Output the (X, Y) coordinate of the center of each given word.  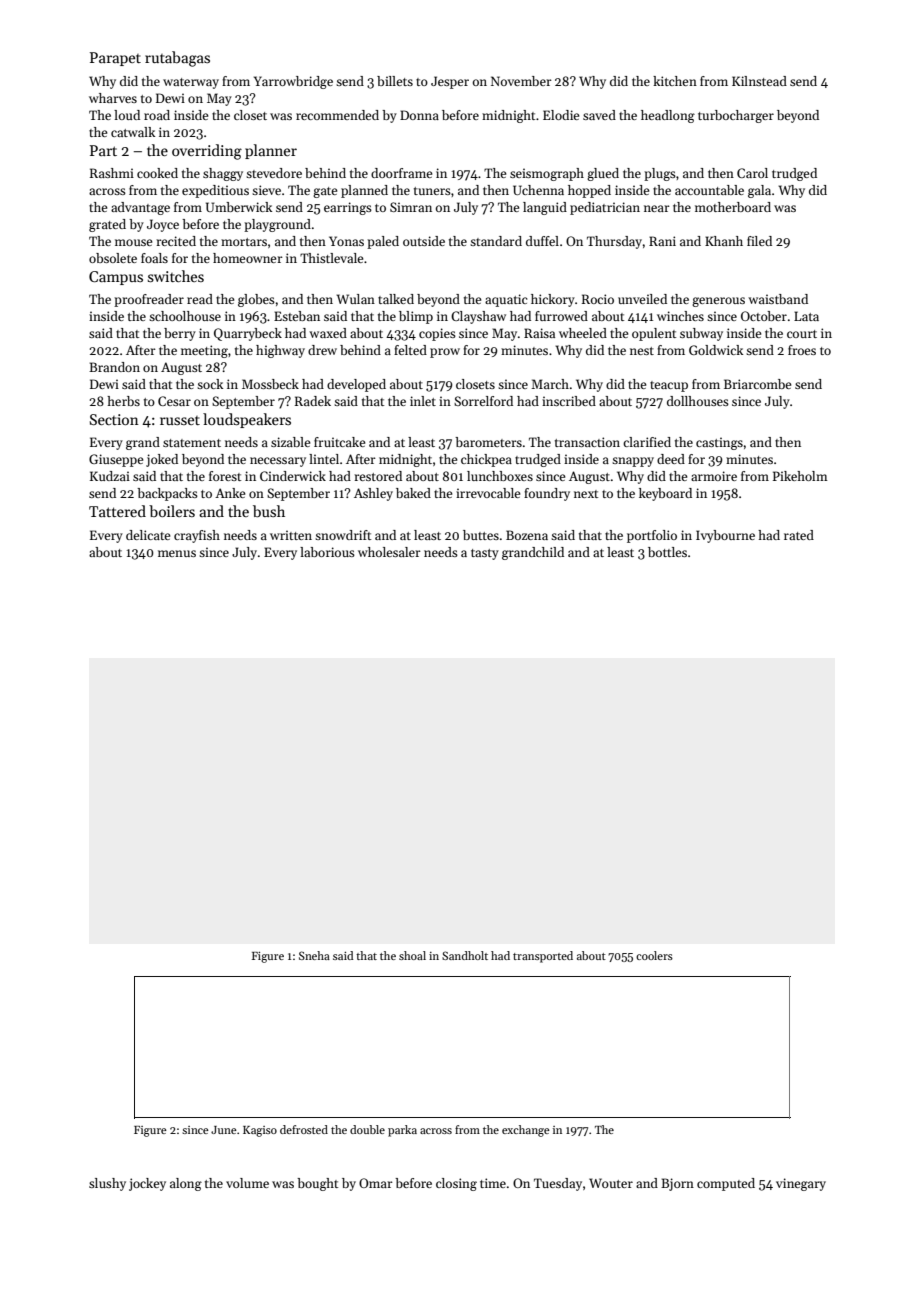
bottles (667, 552)
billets (395, 81)
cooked (157, 173)
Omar (376, 1183)
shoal (412, 955)
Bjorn (677, 1184)
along (186, 1184)
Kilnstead (759, 81)
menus (177, 553)
